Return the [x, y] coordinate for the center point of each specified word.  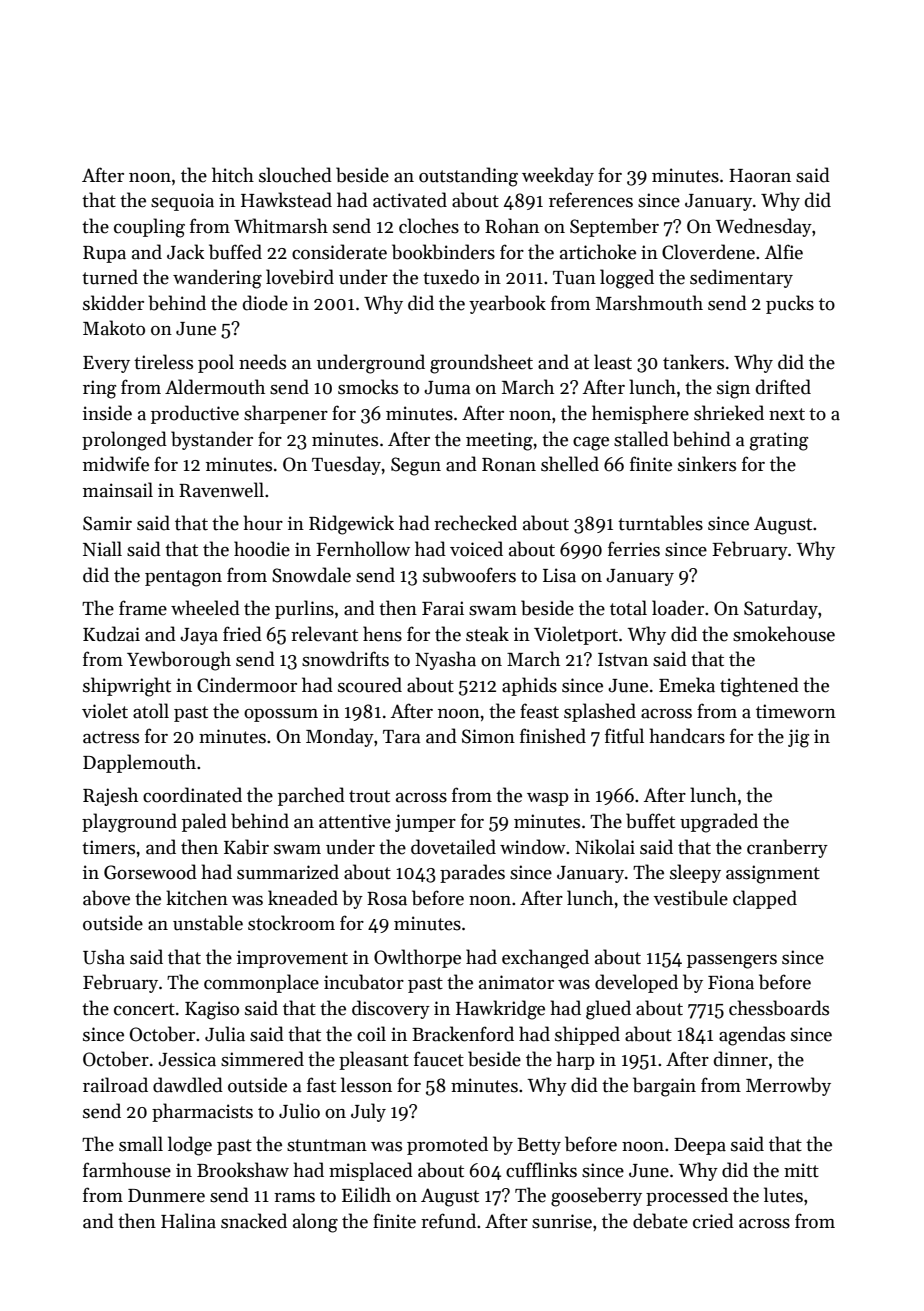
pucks [790, 304]
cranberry [787, 848]
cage [591, 444]
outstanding [468, 177]
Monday [340, 737]
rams [294, 1198]
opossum [281, 715]
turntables [660, 523]
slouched [295, 175]
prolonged [124, 441]
